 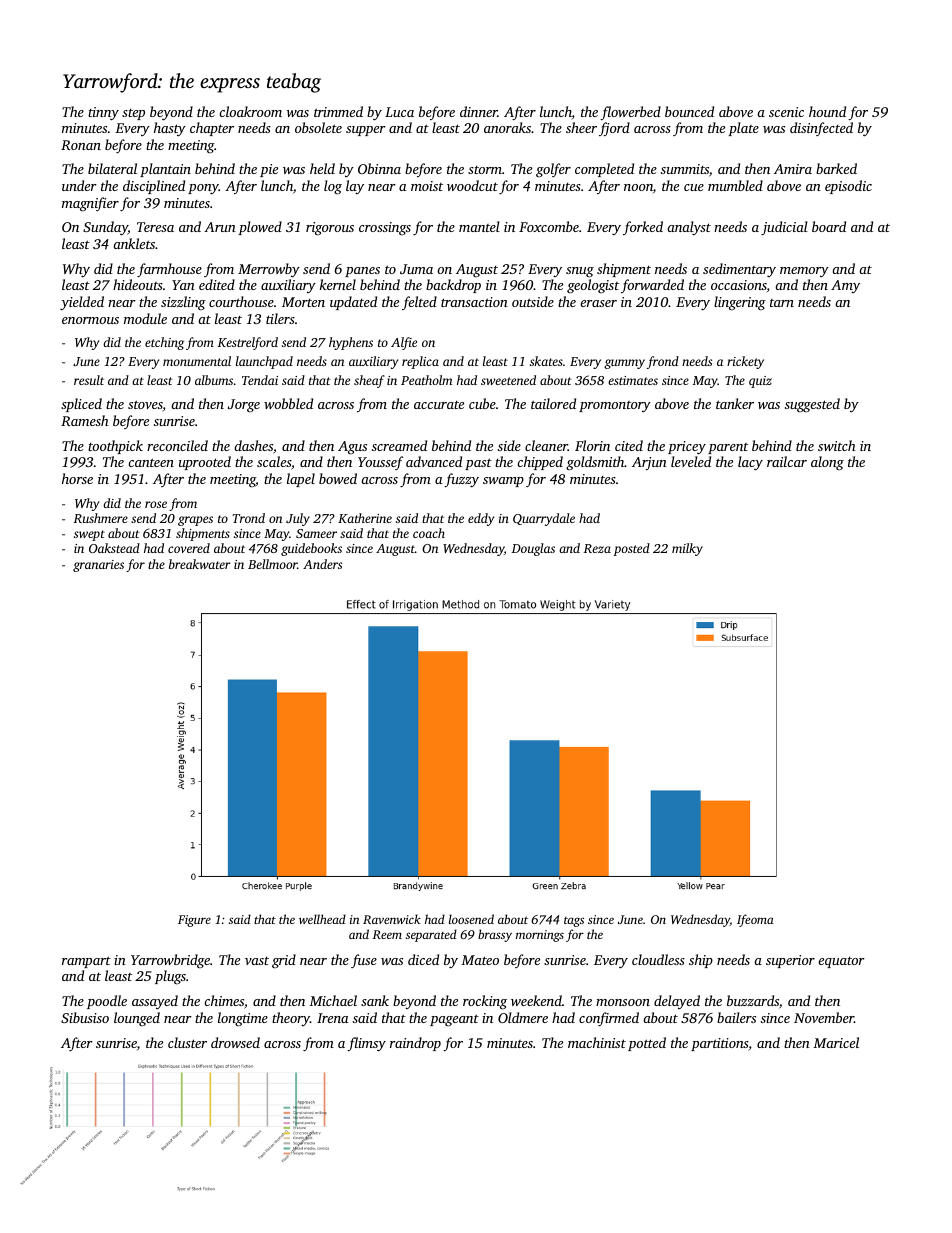 I want to click on pony, so click(x=203, y=189).
